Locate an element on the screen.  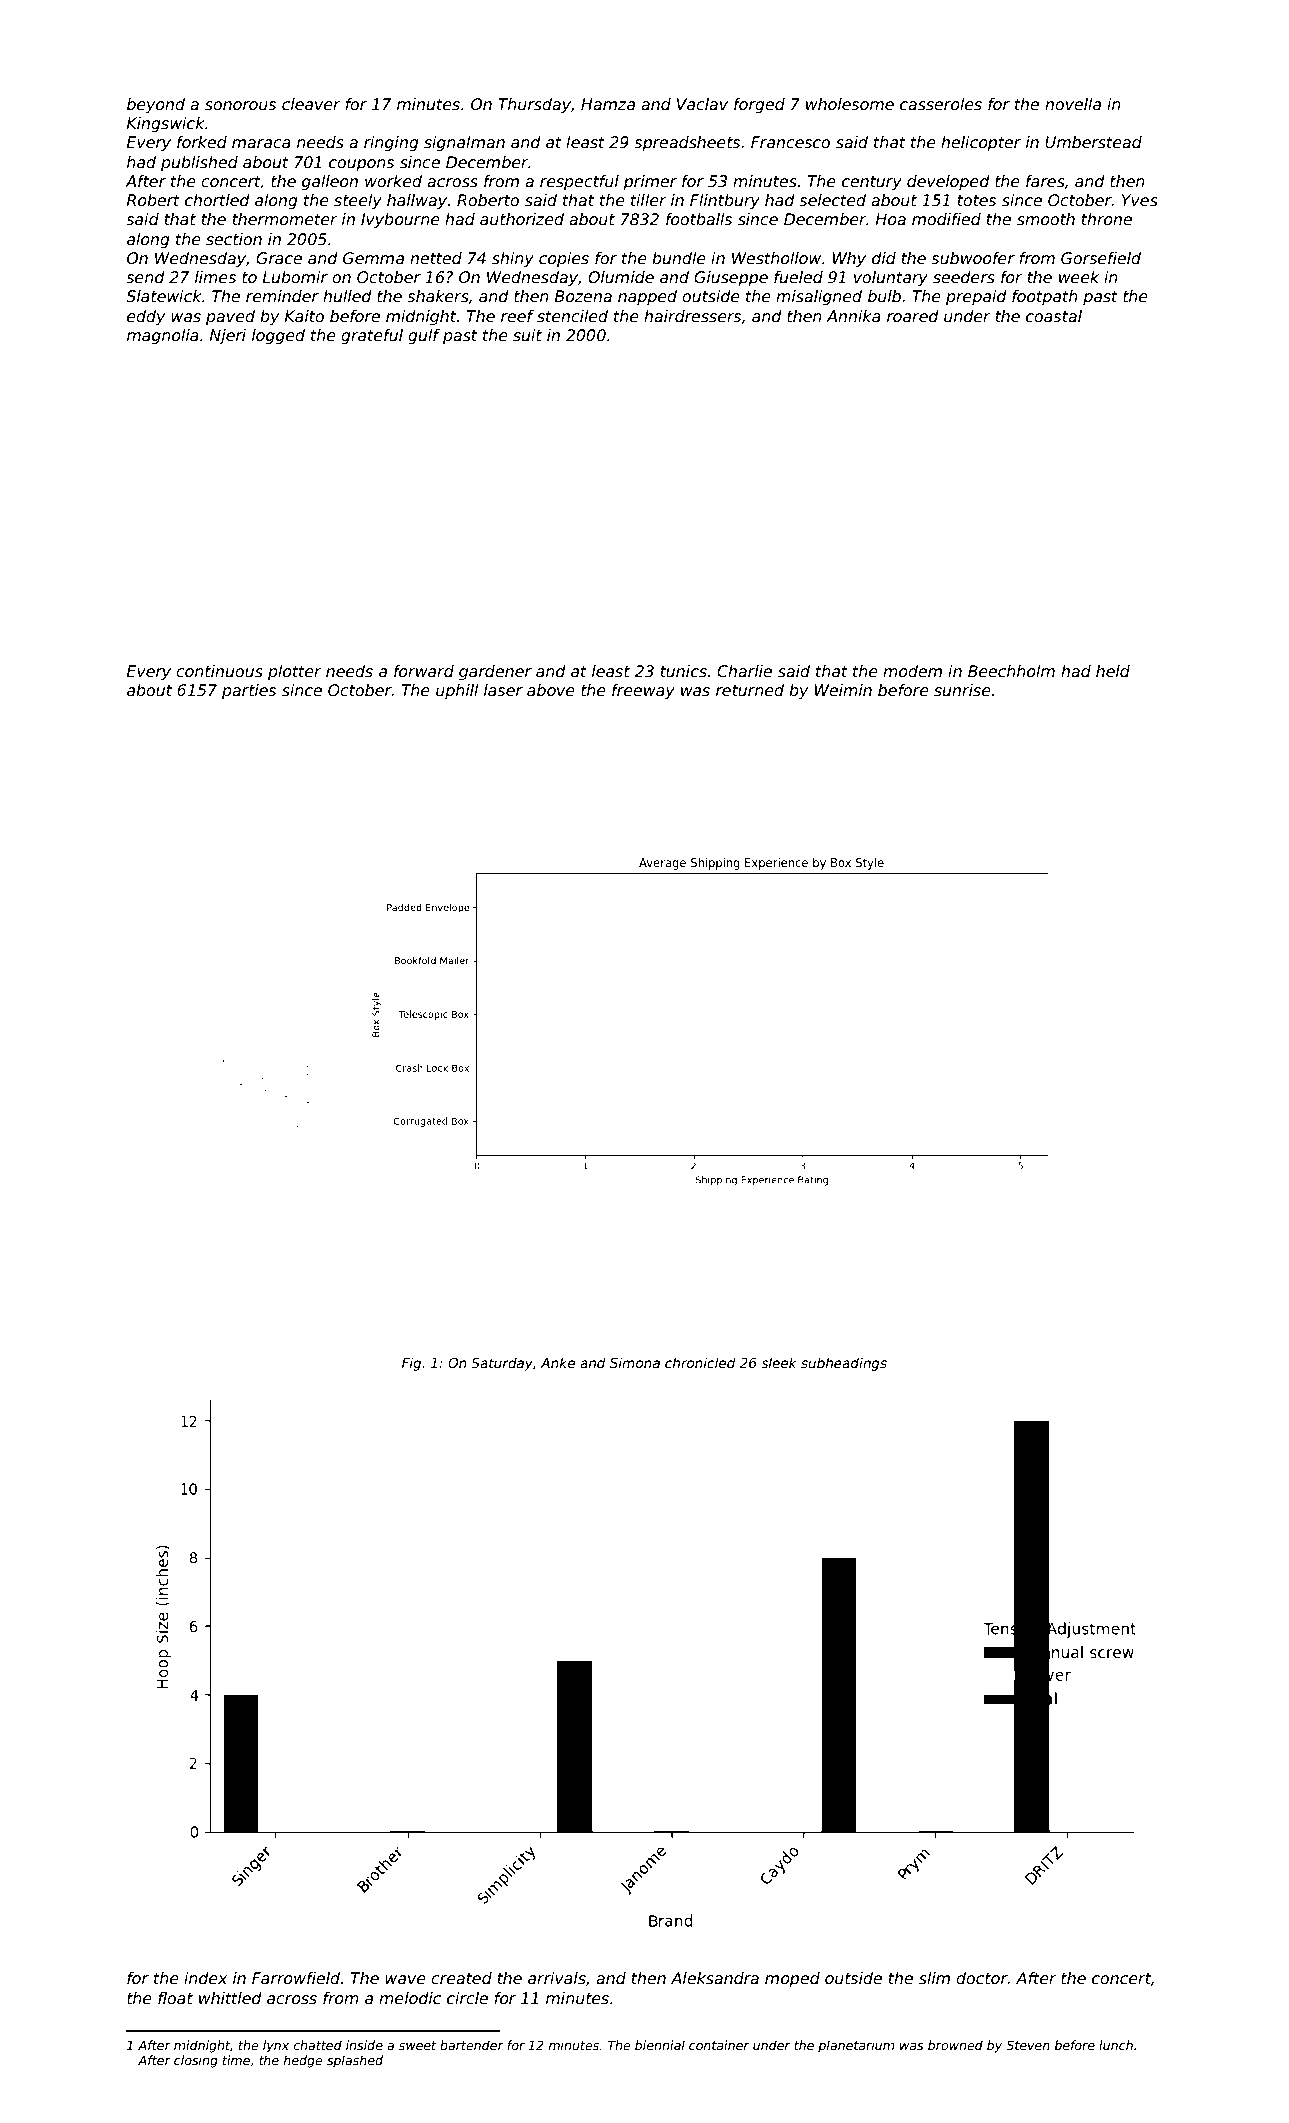
hairdressers is located at coordinates (692, 316).
